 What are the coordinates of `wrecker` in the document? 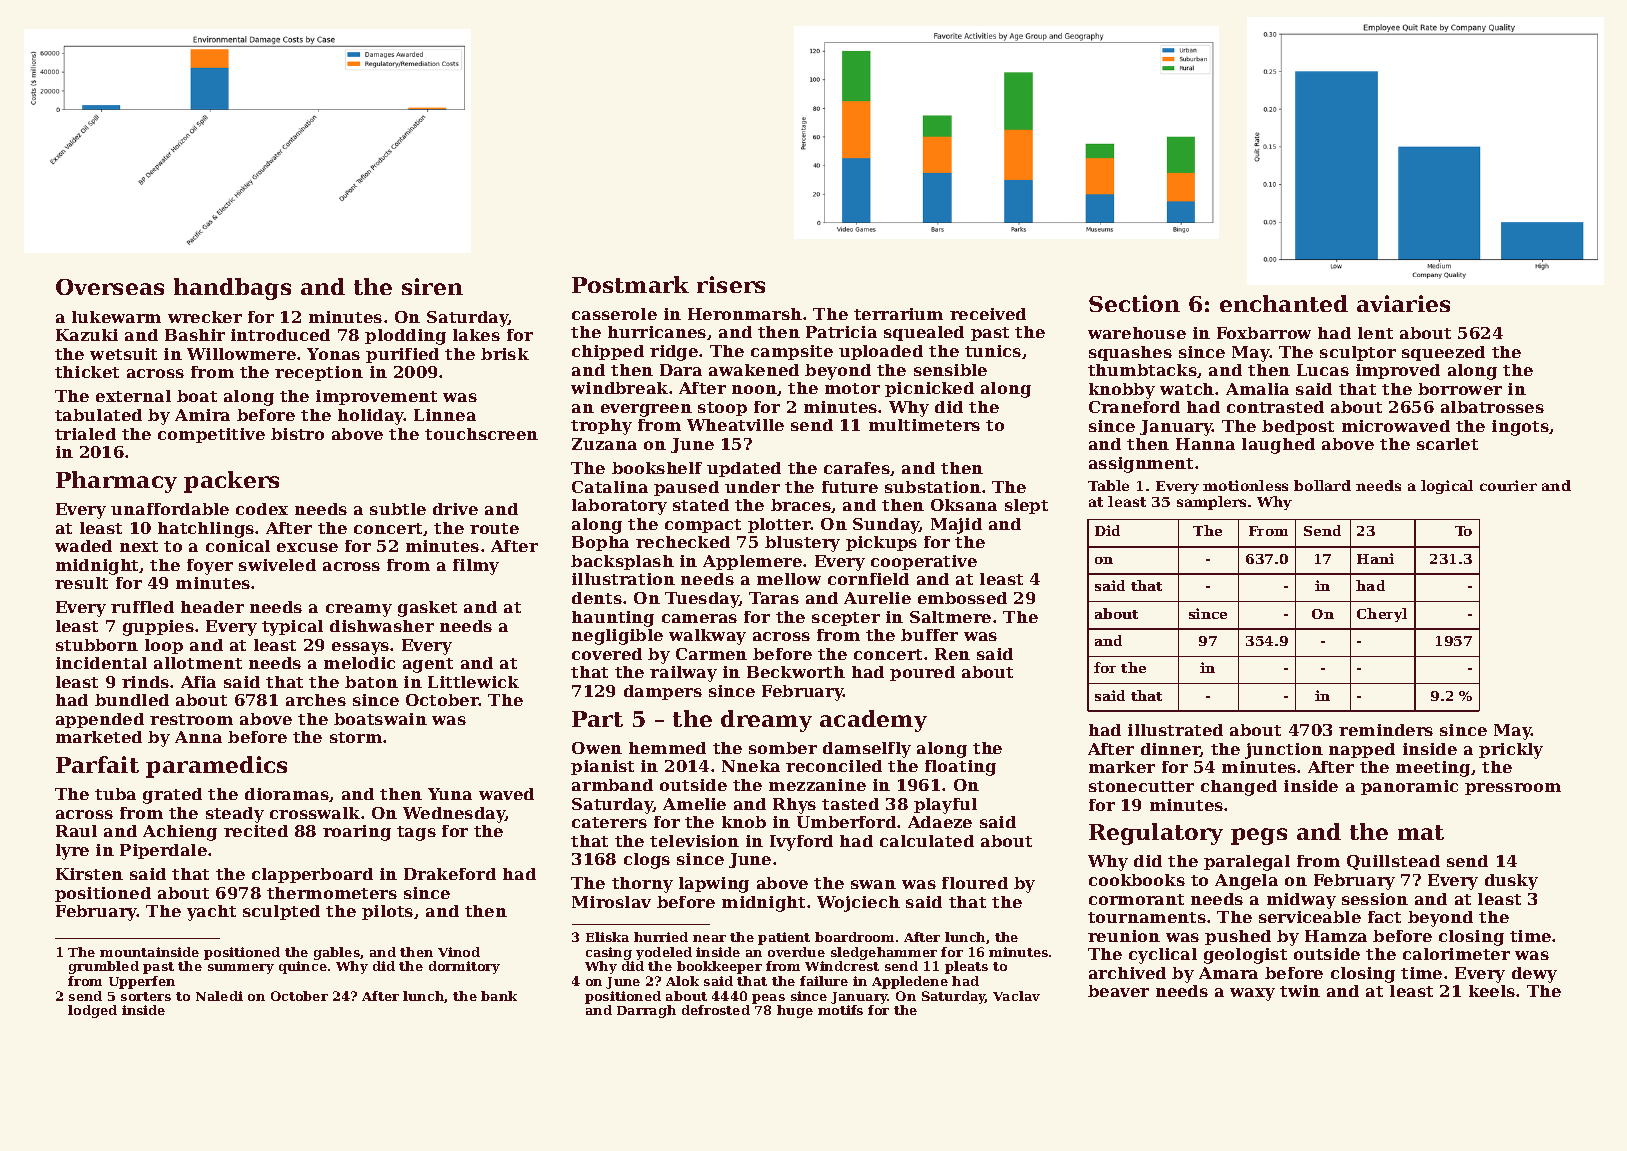 It's located at (205, 317).
